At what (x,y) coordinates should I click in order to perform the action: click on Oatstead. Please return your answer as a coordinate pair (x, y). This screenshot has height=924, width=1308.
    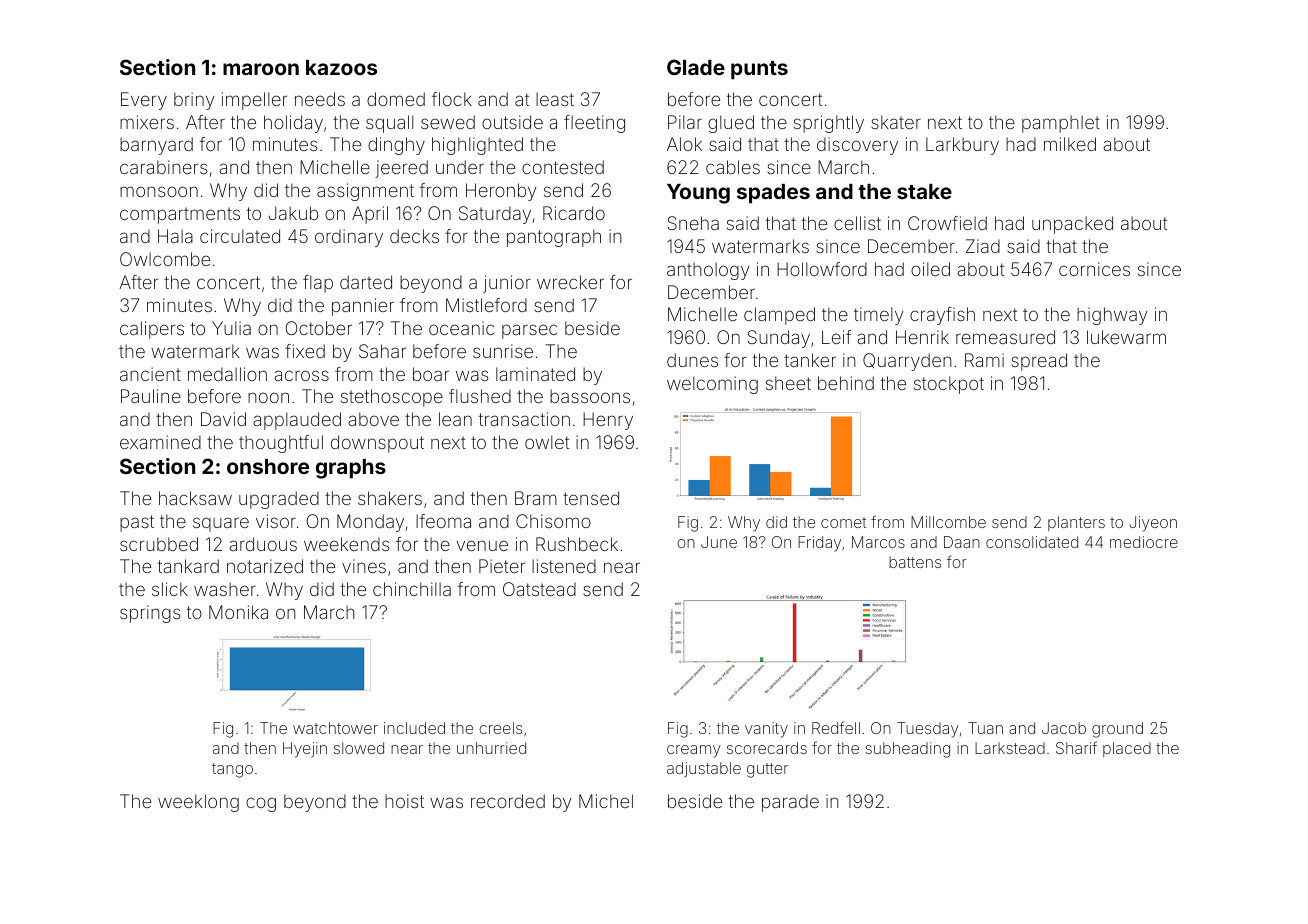
    Looking at the image, I should click on (539, 589).
